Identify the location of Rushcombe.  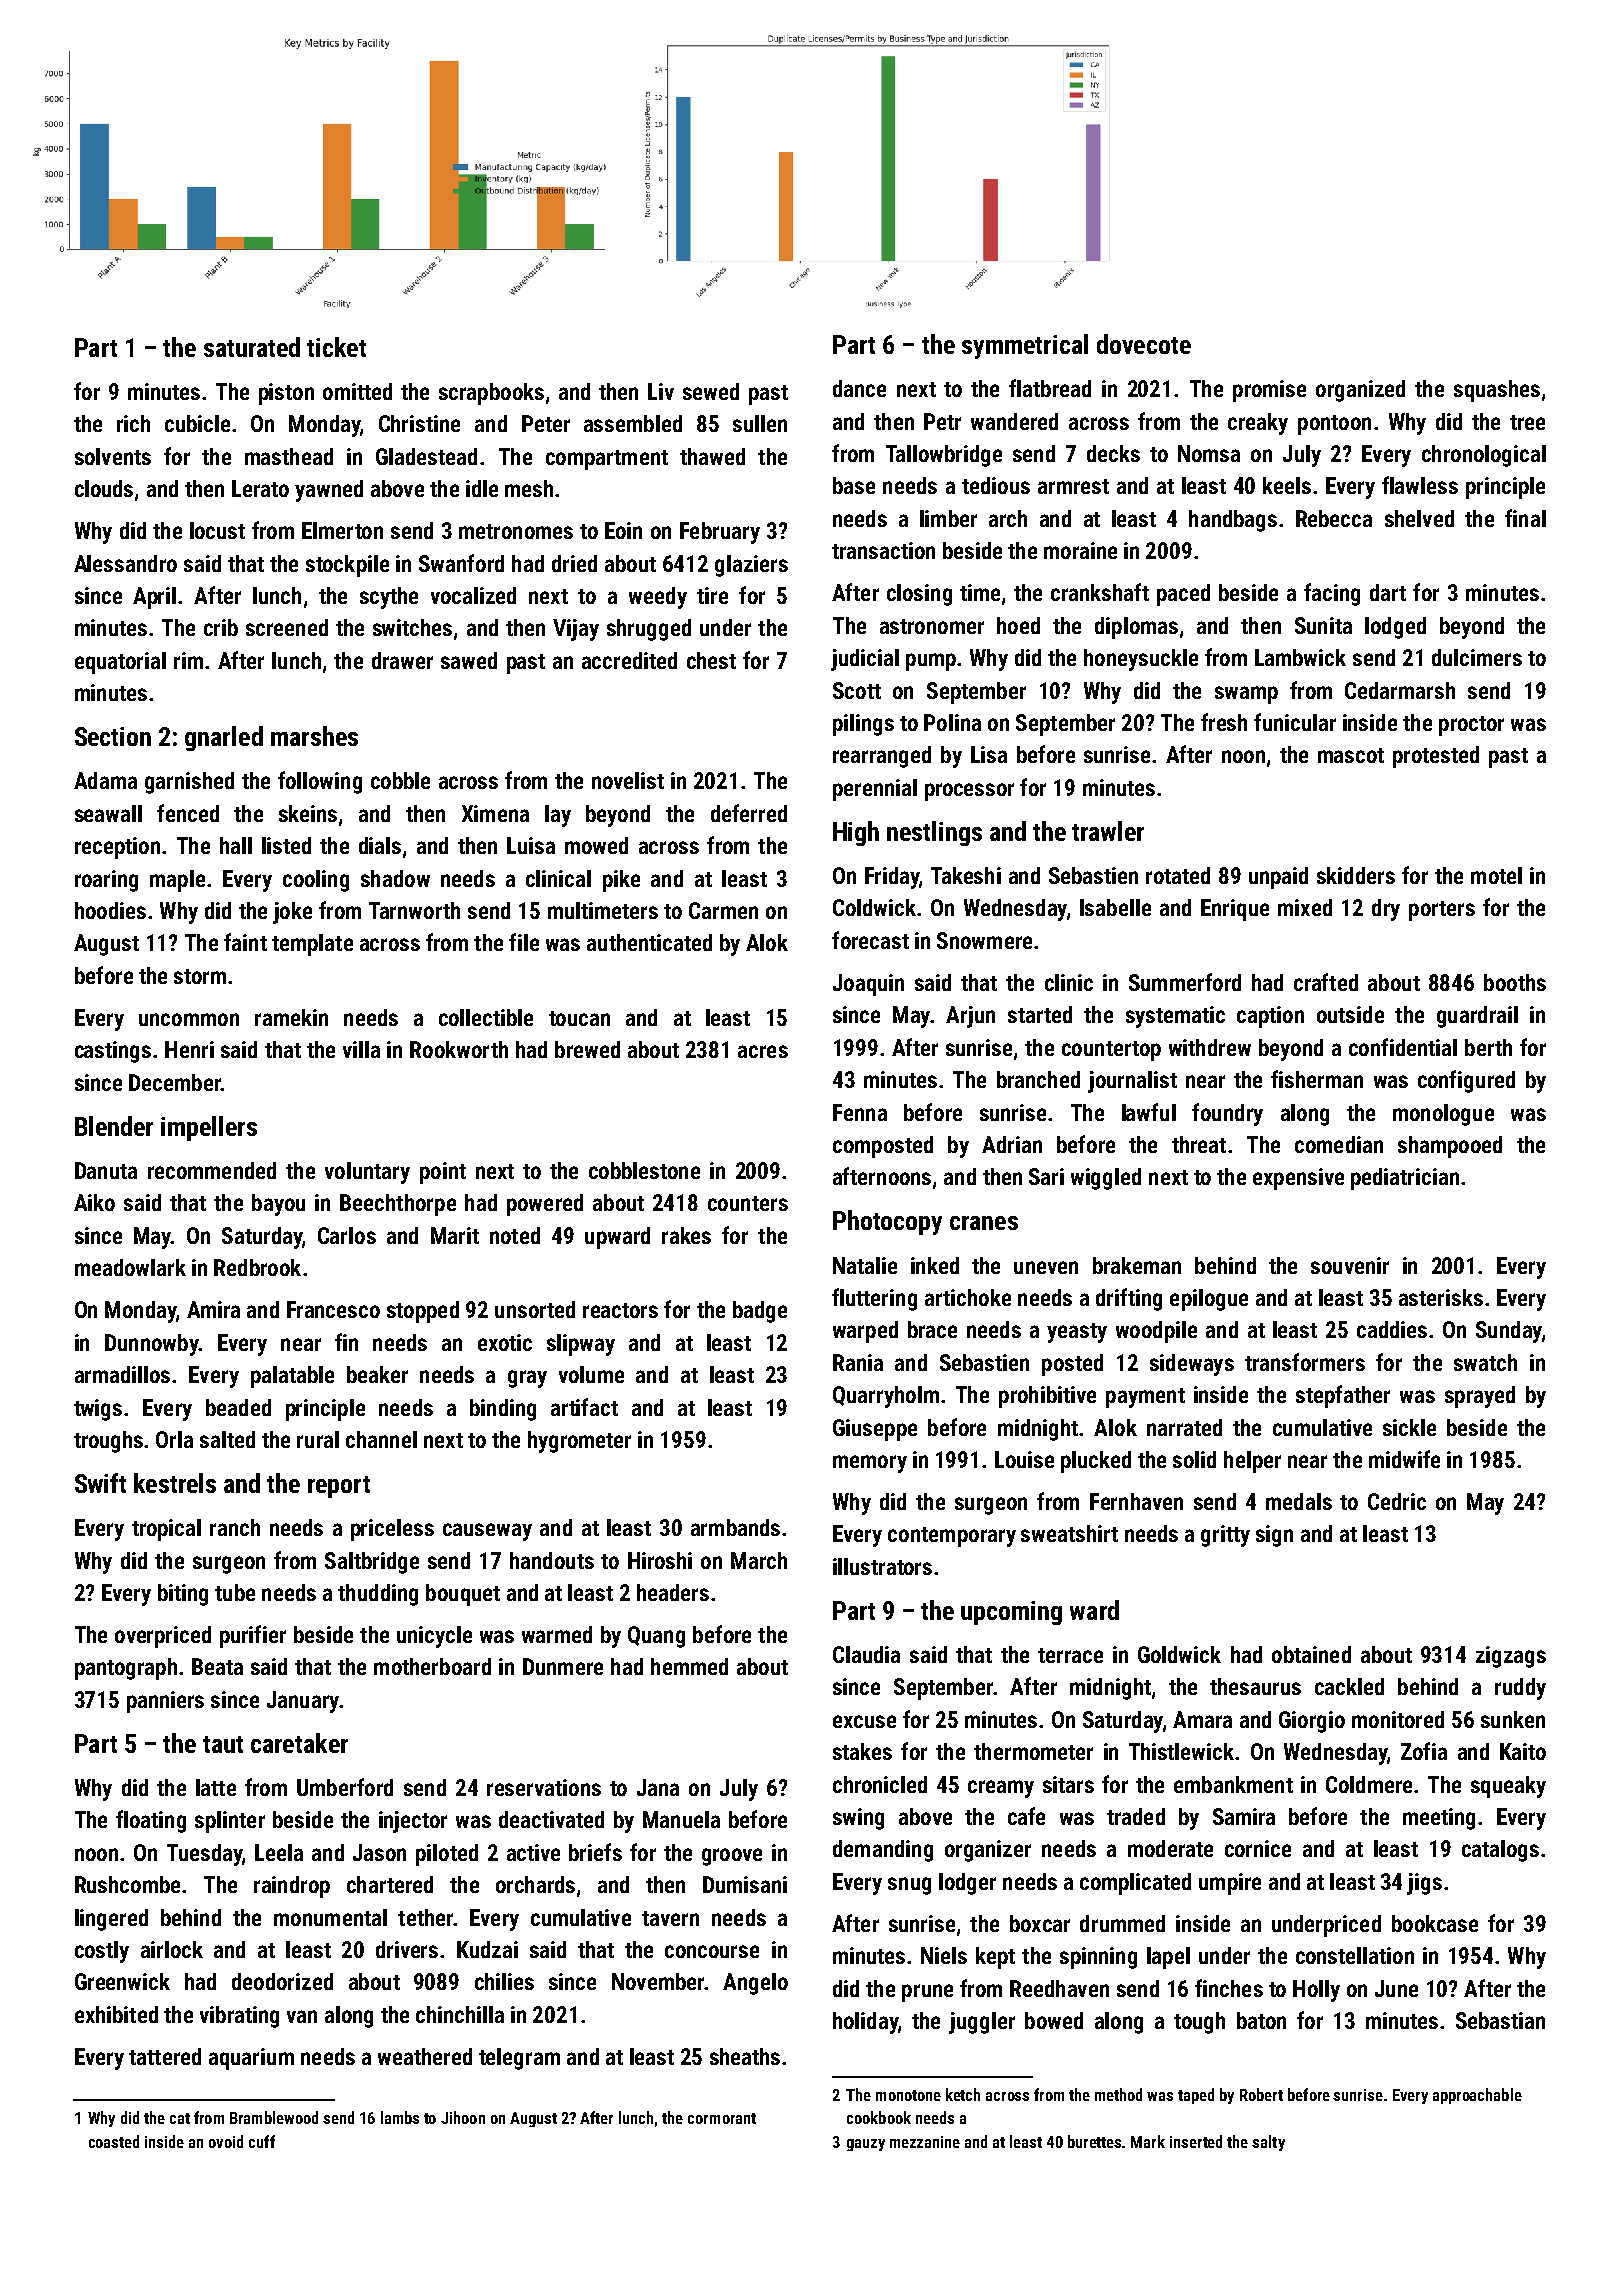
(127, 1884).
